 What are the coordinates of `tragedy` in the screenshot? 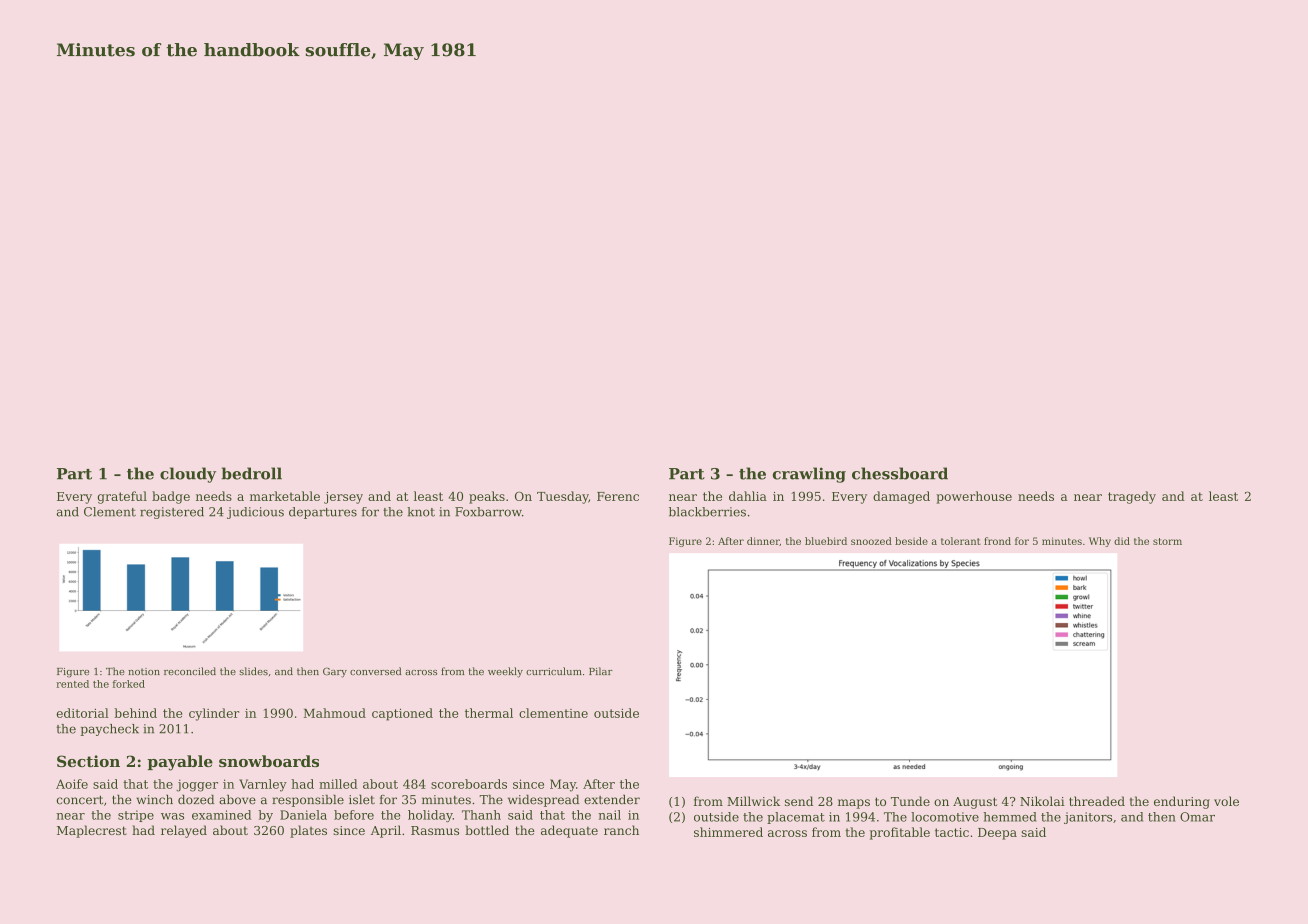 It's located at (1132, 497).
